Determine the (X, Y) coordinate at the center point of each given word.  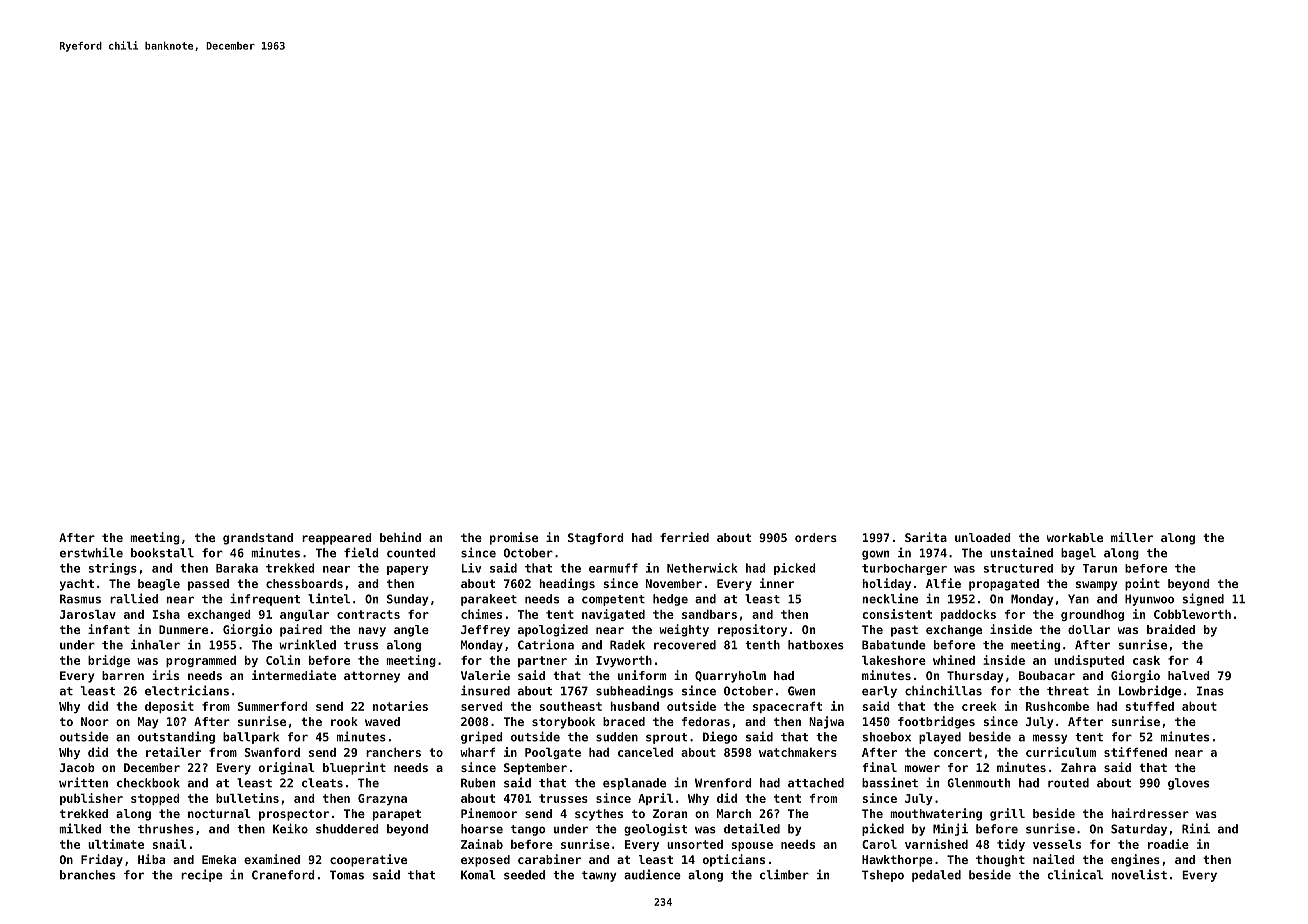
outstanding (176, 737)
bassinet (890, 782)
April (655, 799)
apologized (553, 630)
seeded (524, 875)
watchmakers (798, 752)
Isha (166, 614)
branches (87, 875)
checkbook (148, 783)
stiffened (1135, 752)
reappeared (337, 539)
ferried (684, 537)
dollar (1089, 629)
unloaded (983, 537)
